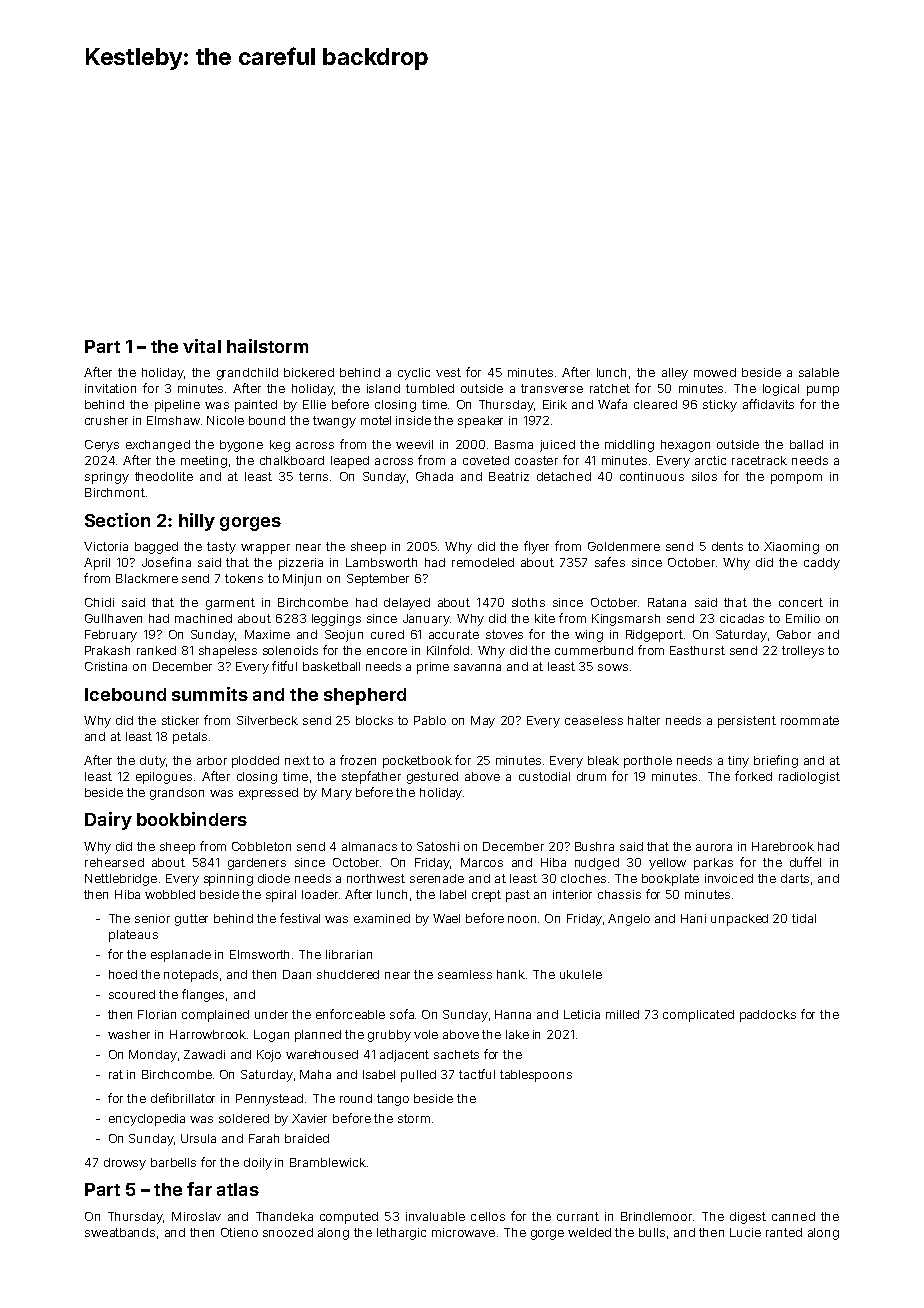 The width and height of the page is (924, 1308). Describe the element at coordinates (430, 720) in the page. I see `Pablo` at that location.
